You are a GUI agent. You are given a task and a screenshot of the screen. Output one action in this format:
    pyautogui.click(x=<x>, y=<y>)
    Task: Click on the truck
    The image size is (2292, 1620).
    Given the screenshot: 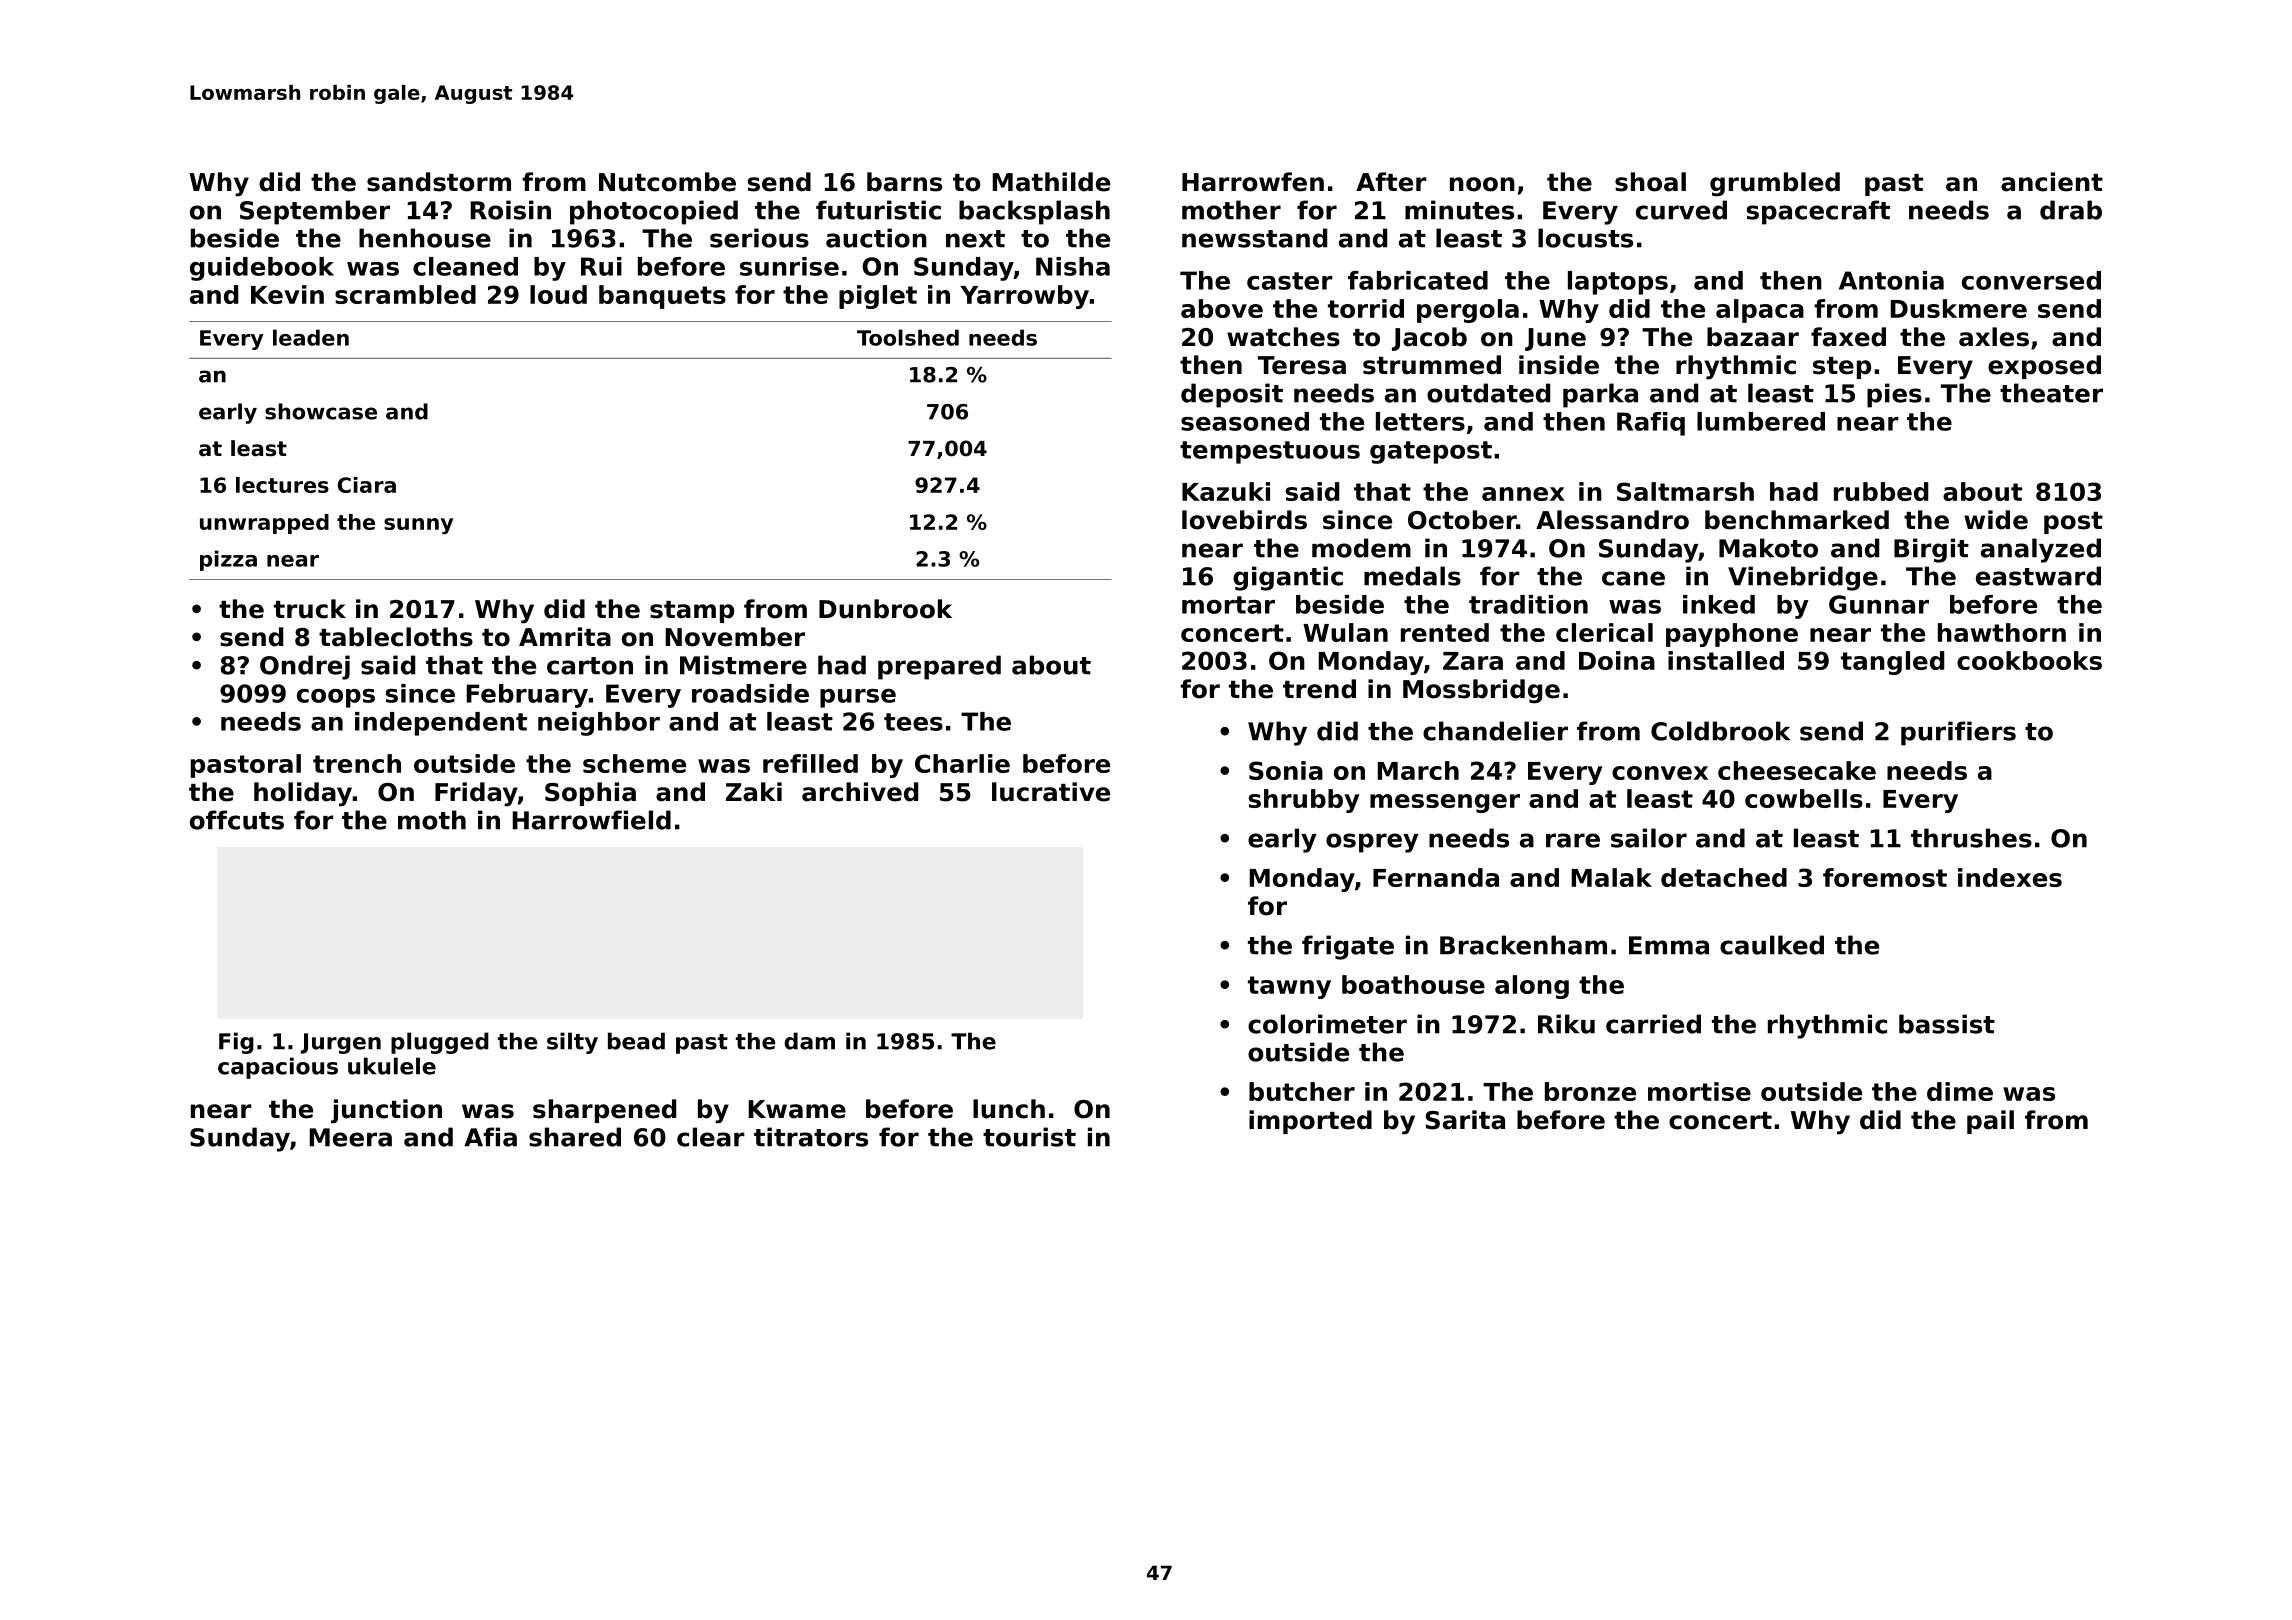 What is the action you would take?
    pyautogui.click(x=310, y=609)
